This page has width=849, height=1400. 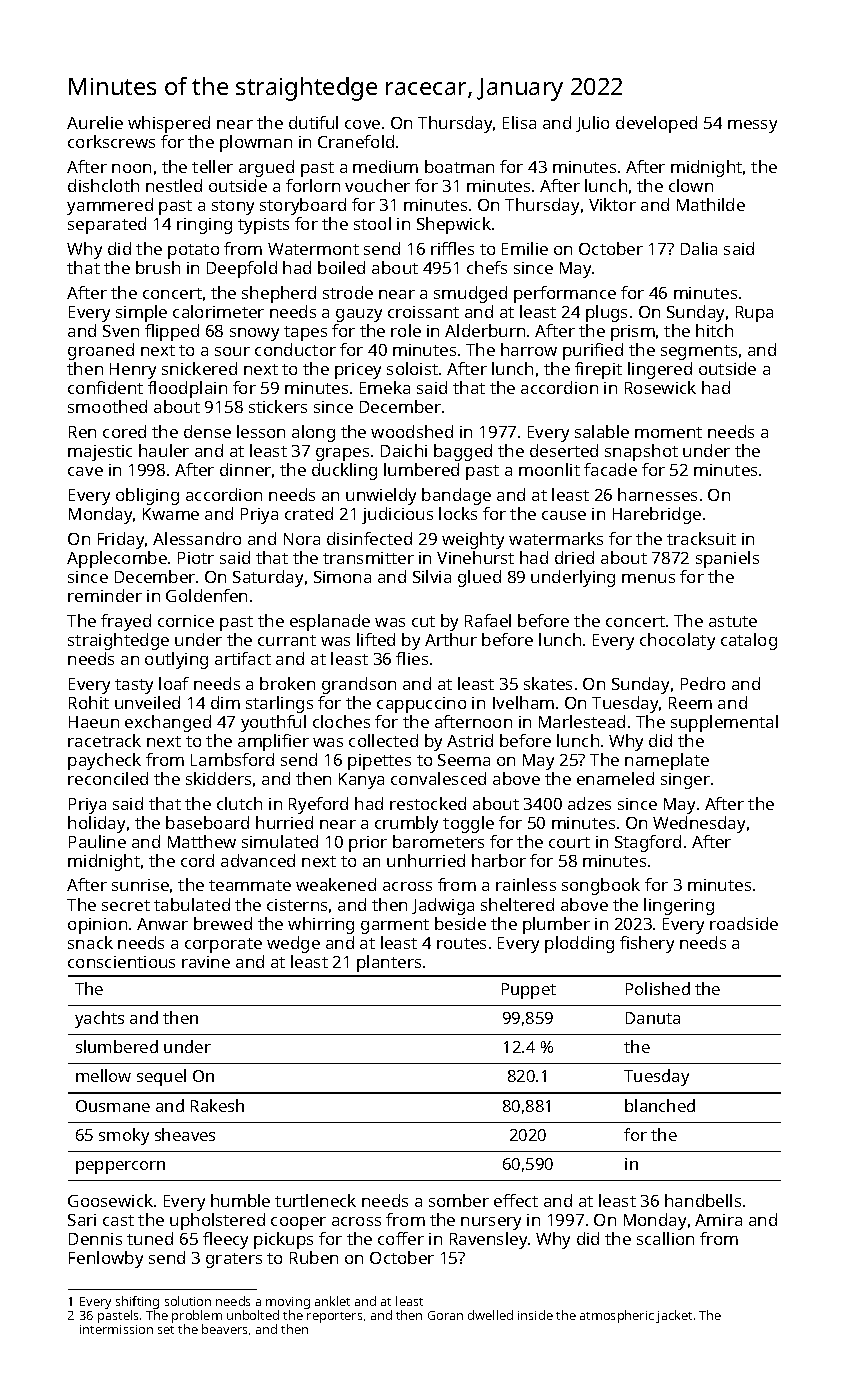 I want to click on transmitter, so click(x=368, y=558).
